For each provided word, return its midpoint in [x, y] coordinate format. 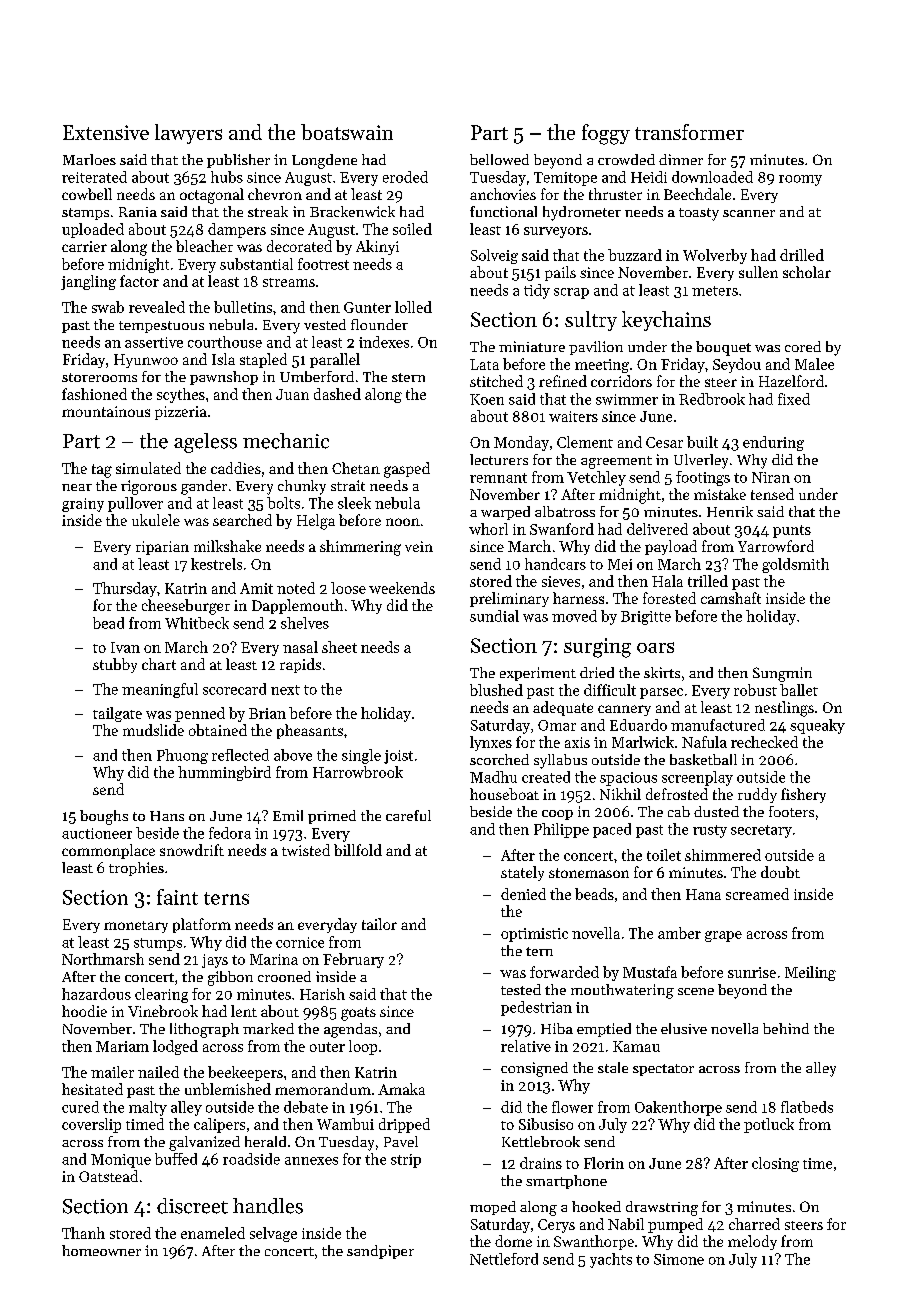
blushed [496, 690]
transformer [689, 132]
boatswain [347, 132]
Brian [267, 713]
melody [752, 1242]
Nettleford [504, 1259]
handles [268, 1206]
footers [791, 811]
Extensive [106, 132]
